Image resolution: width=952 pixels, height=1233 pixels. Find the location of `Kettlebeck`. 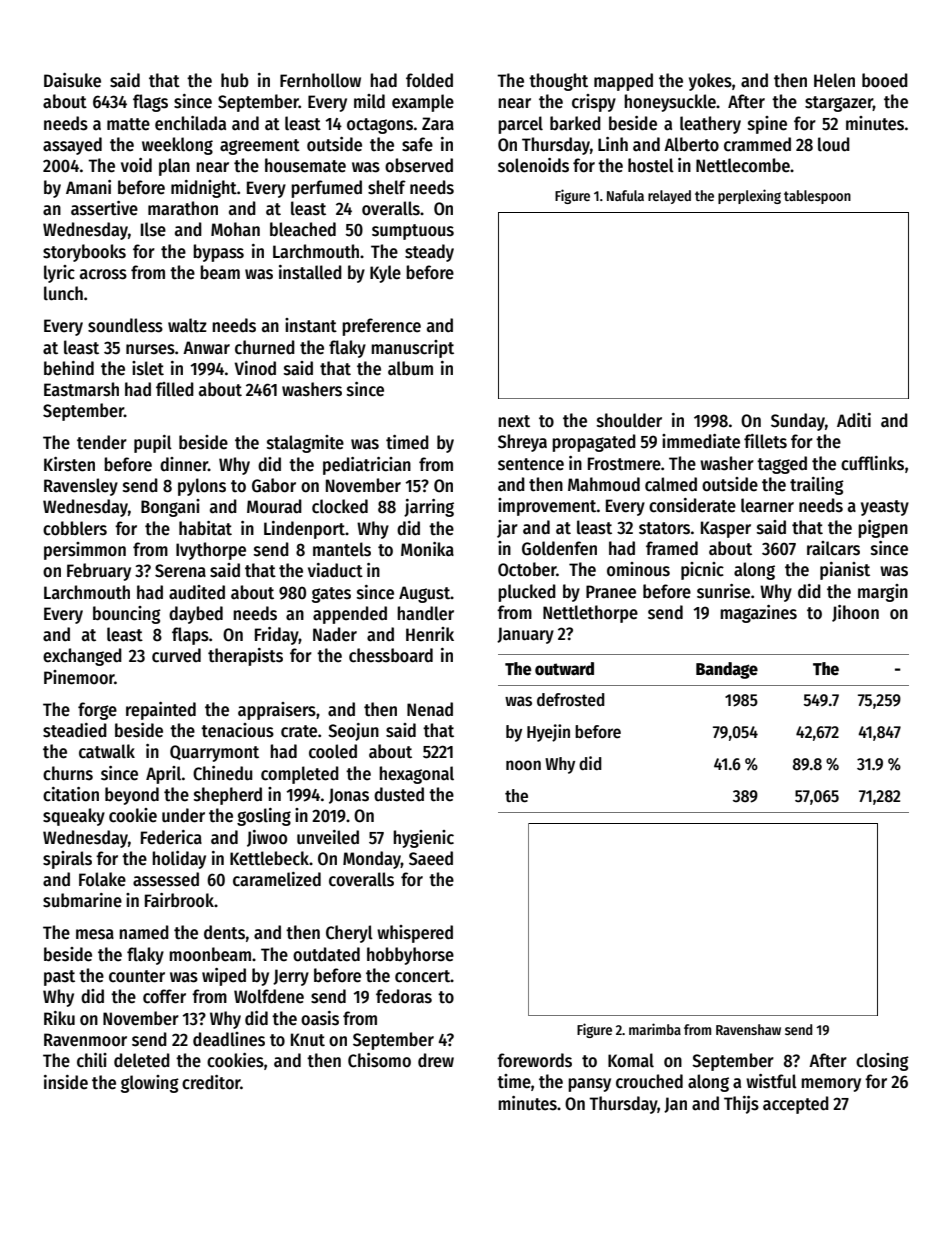

Kettlebeck is located at coordinates (269, 858).
